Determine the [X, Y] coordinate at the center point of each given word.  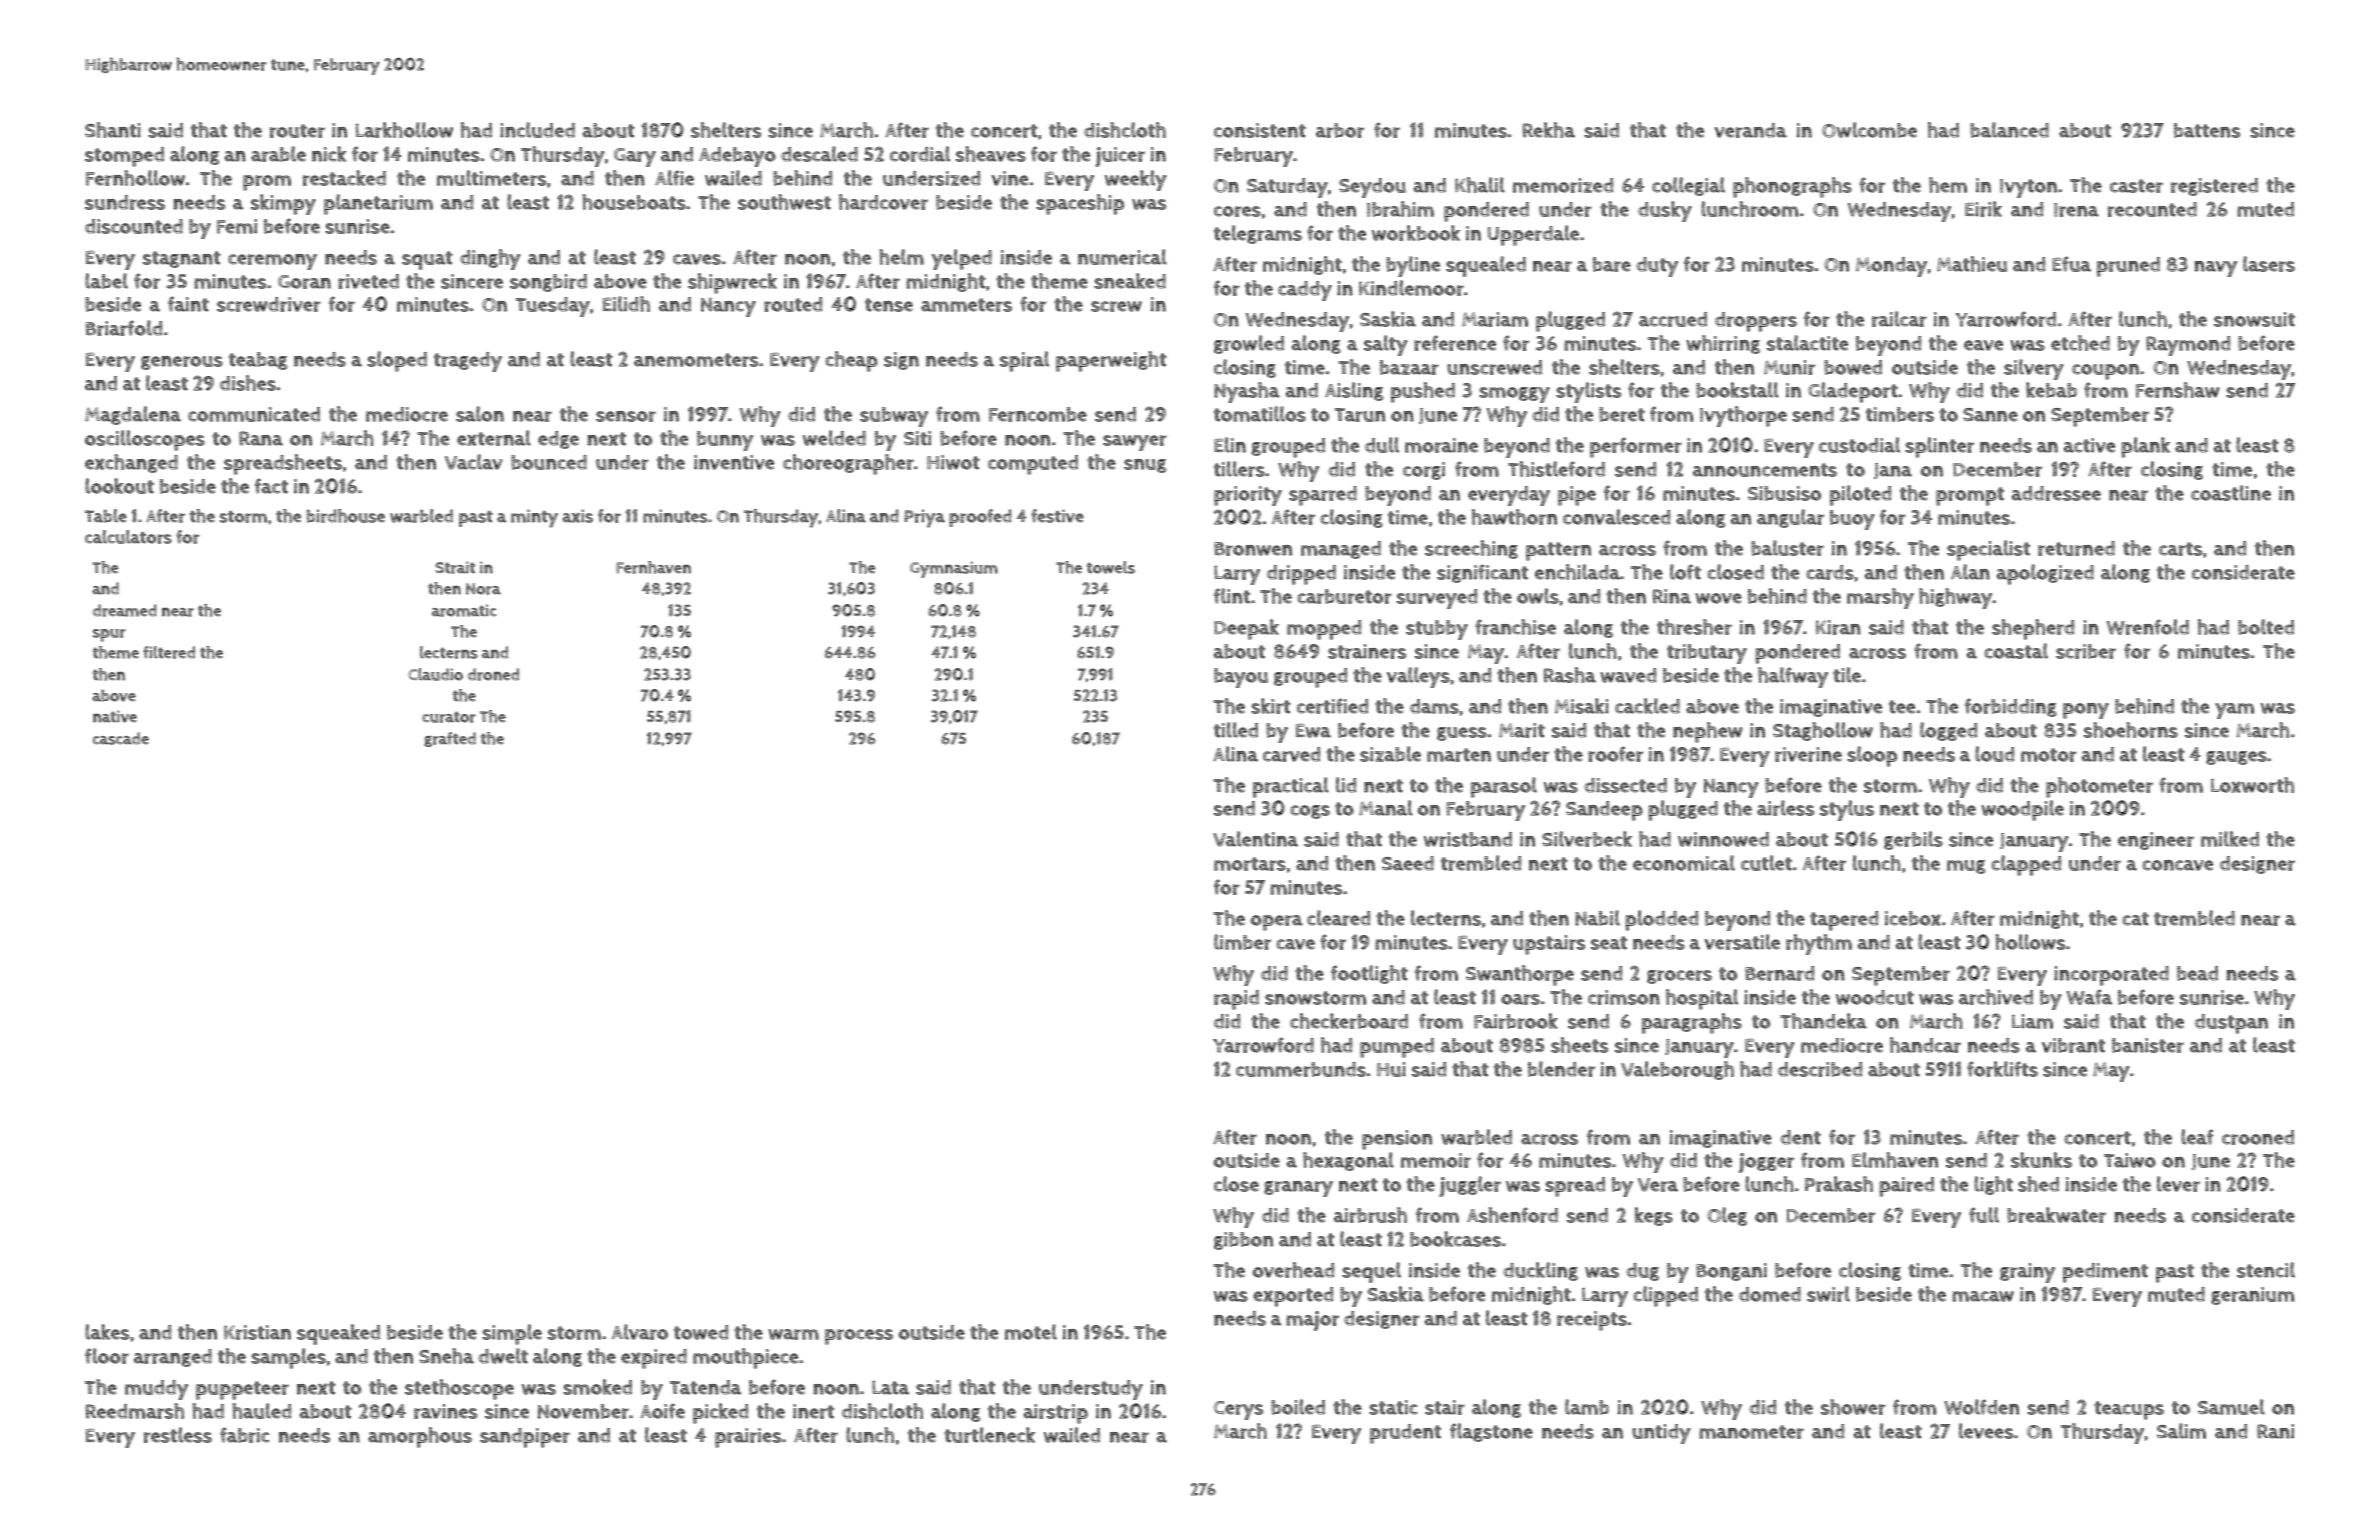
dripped [1301, 575]
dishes [248, 383]
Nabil [1597, 918]
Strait [455, 567]
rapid [1236, 1000]
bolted [2266, 627]
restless [178, 1435]
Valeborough [1677, 1070]
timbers [1900, 414]
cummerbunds [1301, 1069]
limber [1242, 942]
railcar [1899, 319]
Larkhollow [404, 130]
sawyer [1135, 443]
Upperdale [1533, 235]
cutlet [1766, 863]
